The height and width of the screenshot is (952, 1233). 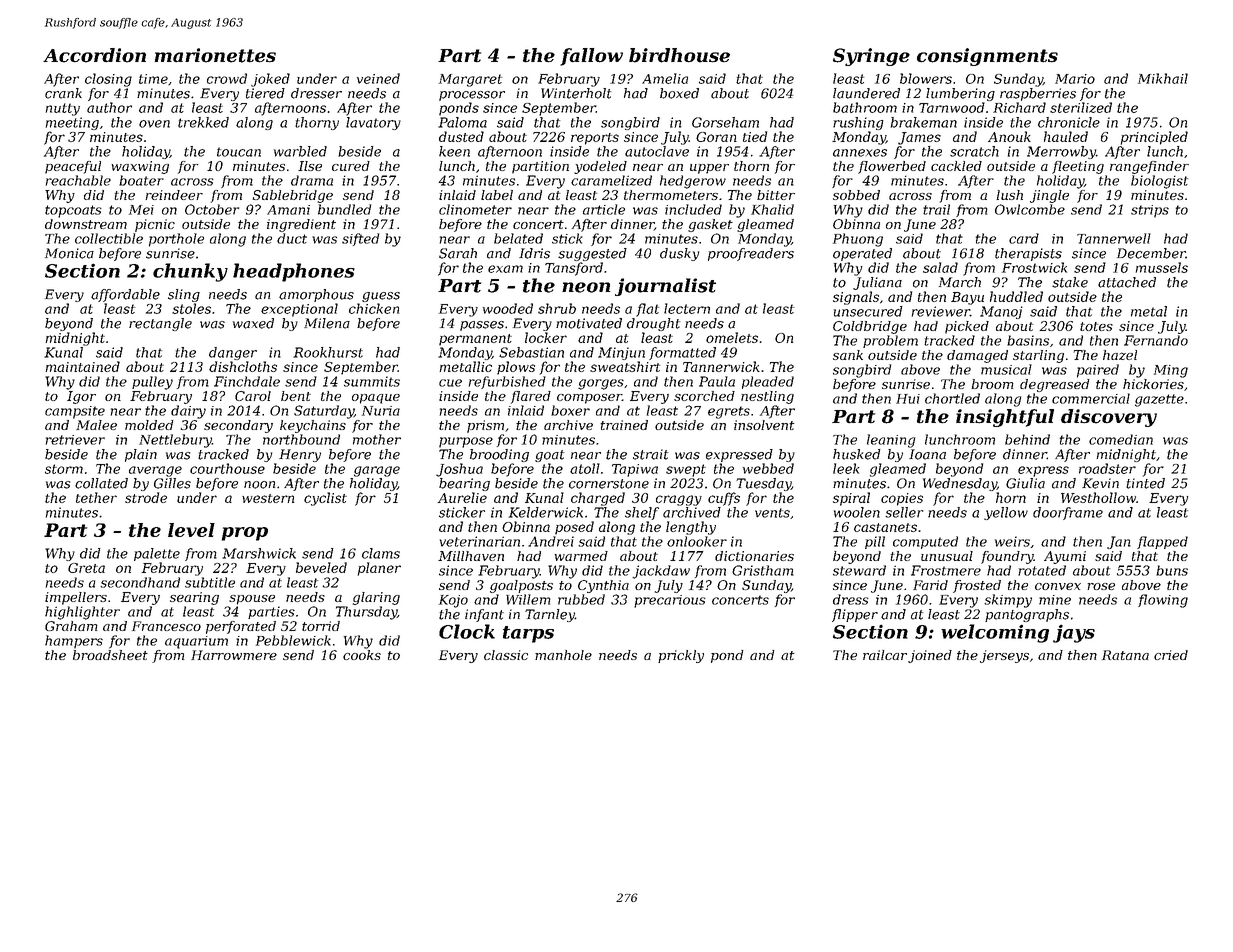 I want to click on jays, so click(x=1074, y=633).
